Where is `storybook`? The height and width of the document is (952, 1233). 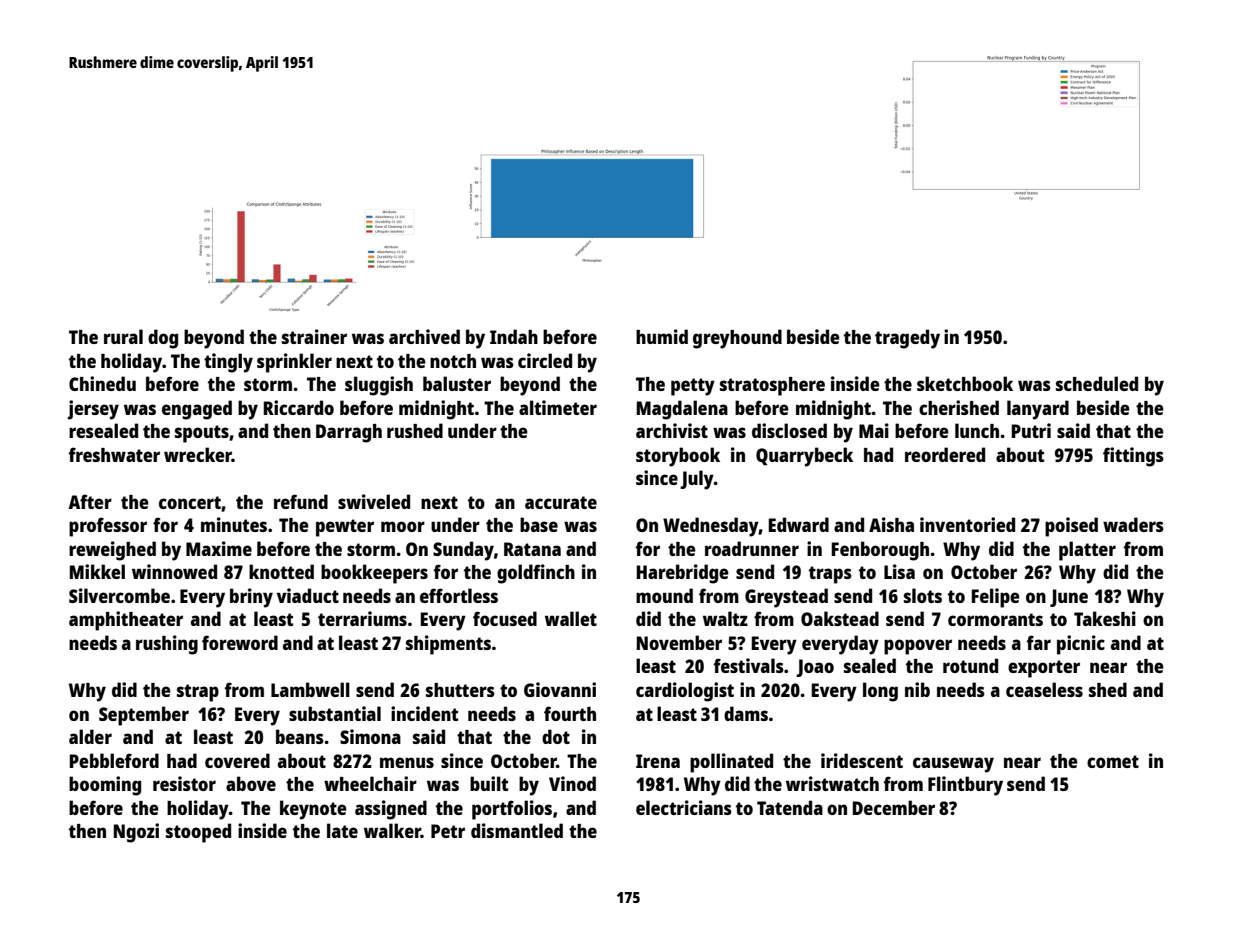
storybook is located at coordinates (678, 457).
